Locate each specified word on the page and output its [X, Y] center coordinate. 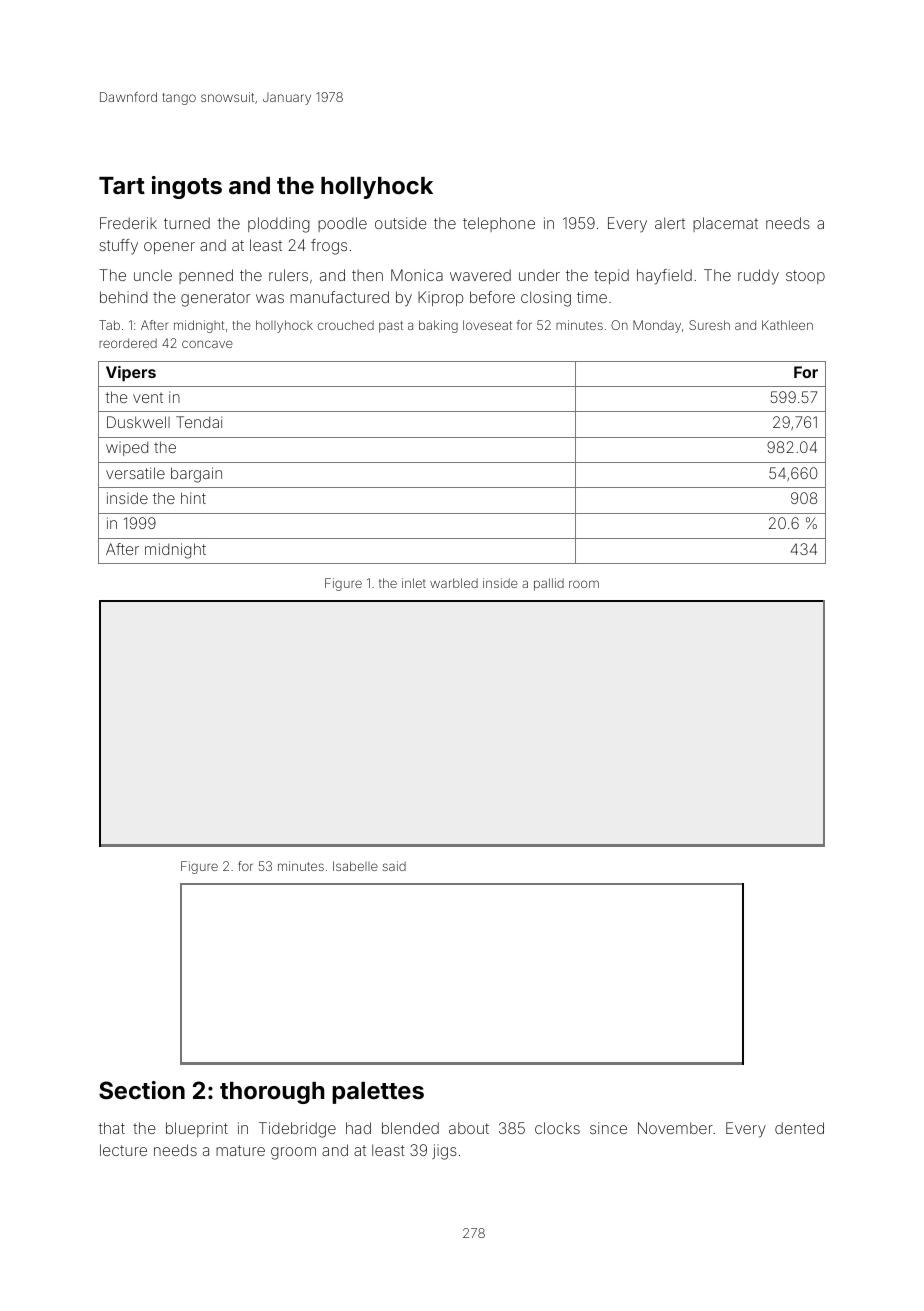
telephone [499, 224]
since [608, 1128]
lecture [123, 1150]
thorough [272, 1093]
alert [670, 223]
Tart [122, 186]
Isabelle [355, 866]
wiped [127, 448]
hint [193, 498]
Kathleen [787, 325]
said [394, 866]
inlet [414, 583]
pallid [549, 584]
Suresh [709, 325]
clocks [557, 1128]
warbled [454, 583]
